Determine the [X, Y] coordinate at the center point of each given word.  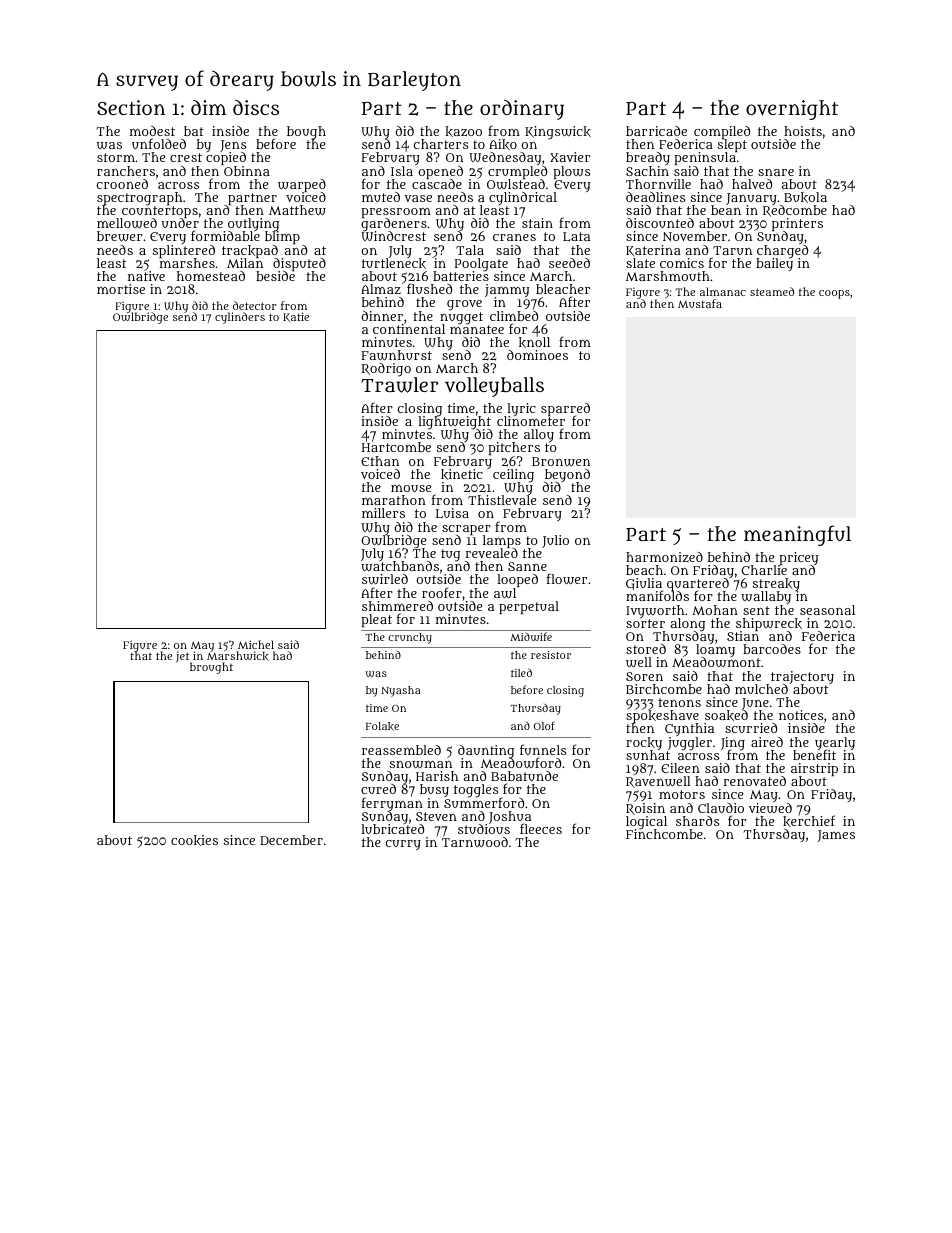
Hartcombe [396, 447]
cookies [194, 840]
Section [131, 107]
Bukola [805, 197]
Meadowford [521, 763]
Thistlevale [502, 500]
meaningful [797, 535]
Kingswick [558, 133]
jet [183, 657]
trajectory [802, 677]
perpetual [529, 607]
